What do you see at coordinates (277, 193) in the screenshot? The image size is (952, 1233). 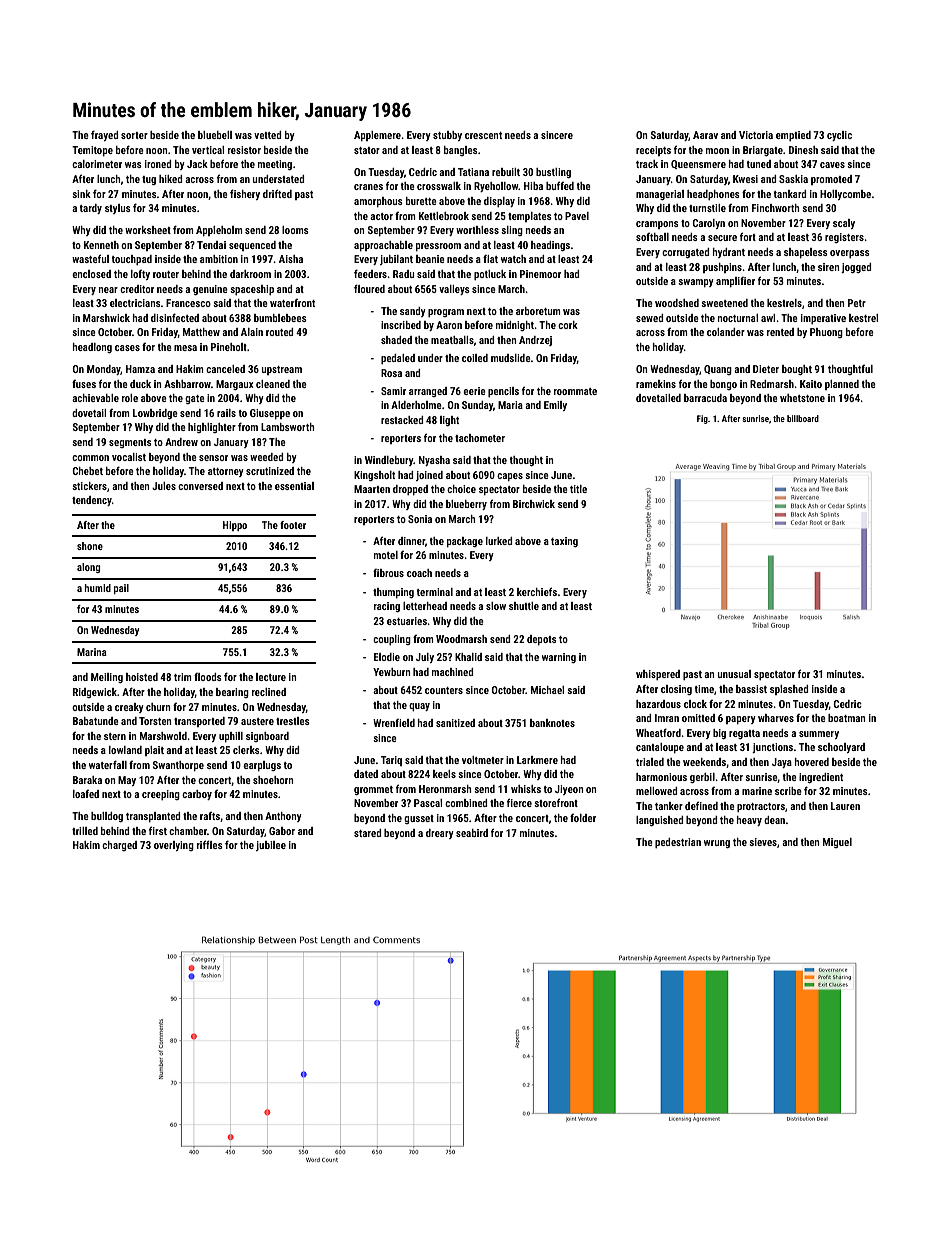 I see `drifted` at bounding box center [277, 193].
